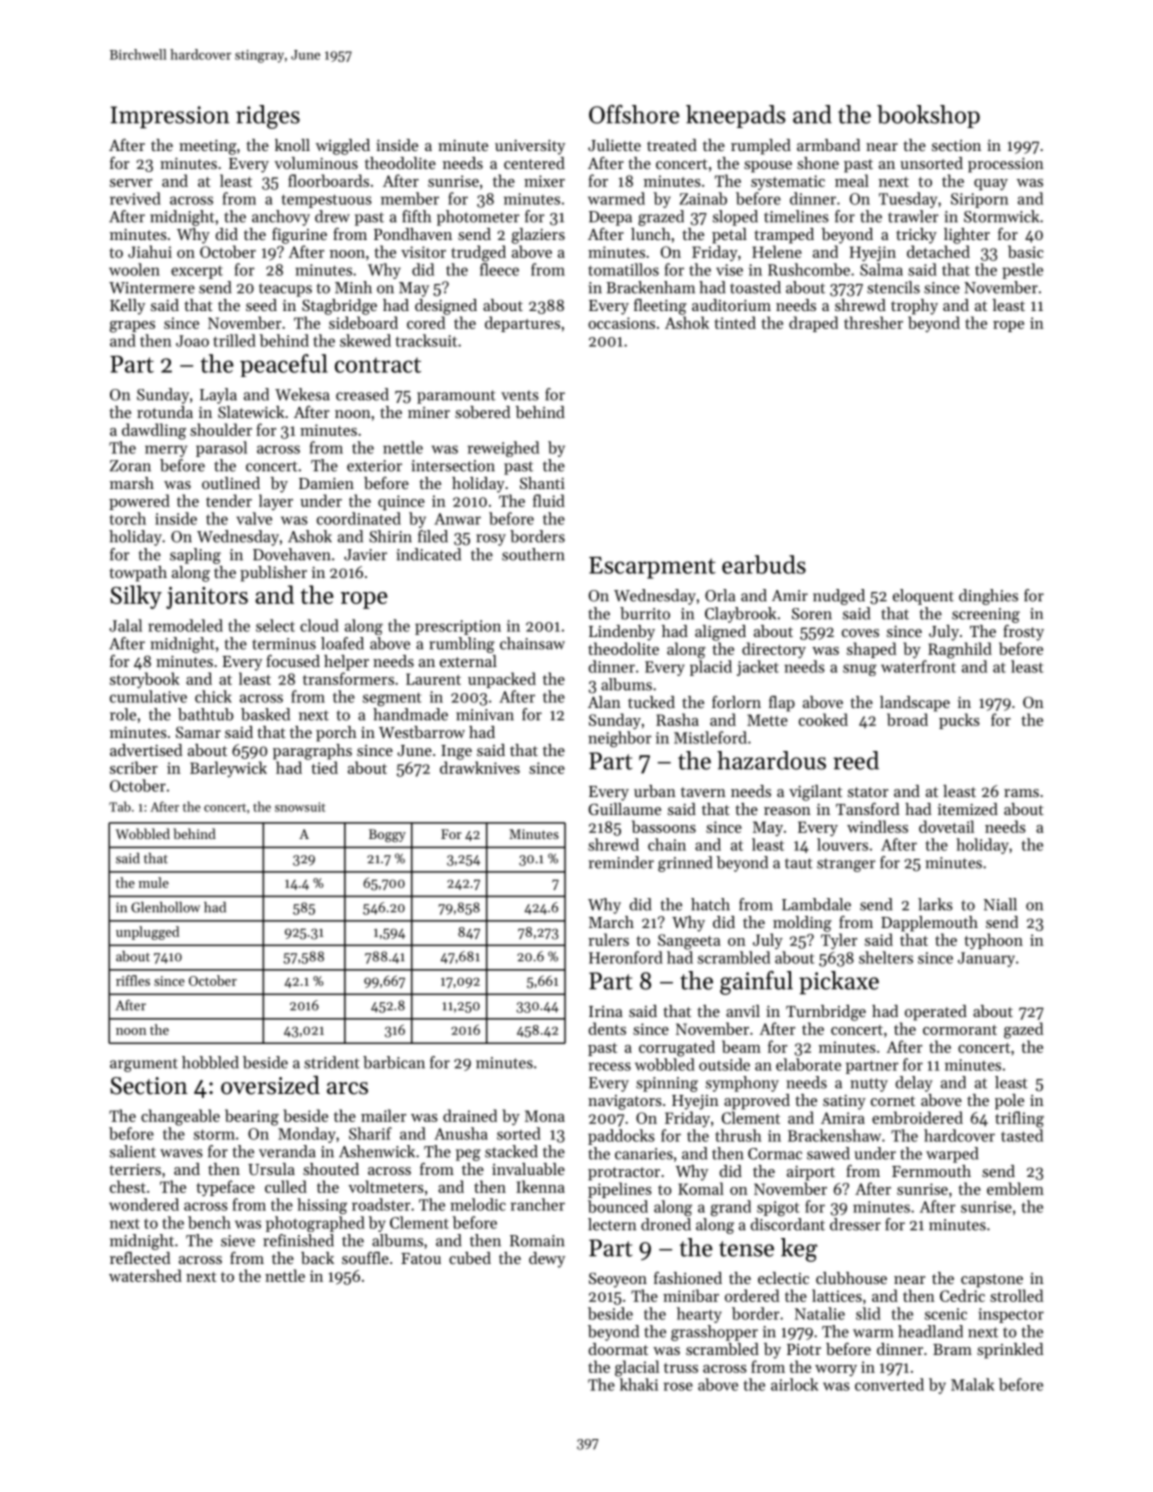 The image size is (1153, 1492). What do you see at coordinates (881, 269) in the screenshot?
I see `Salma` at bounding box center [881, 269].
